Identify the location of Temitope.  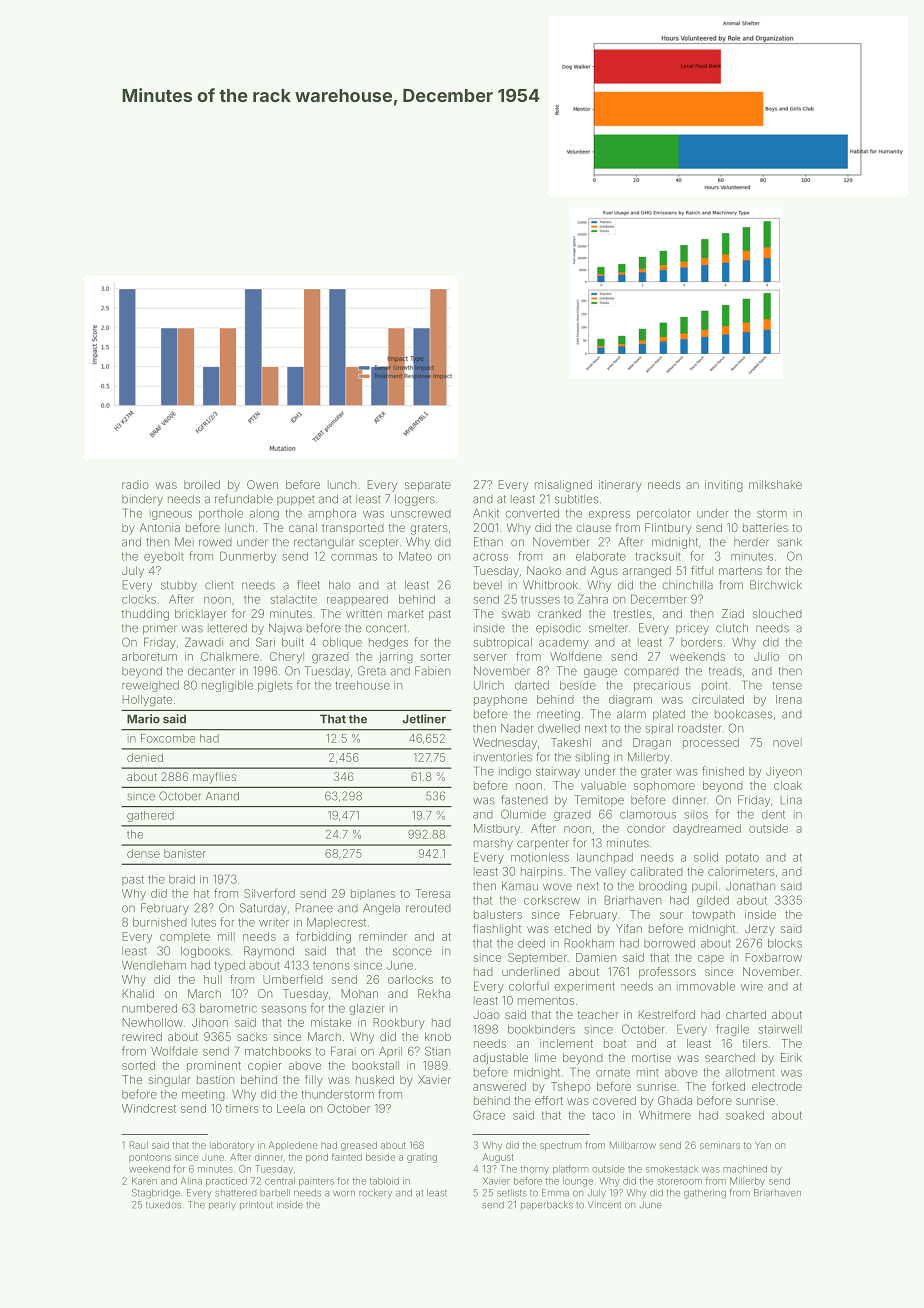
(599, 801).
